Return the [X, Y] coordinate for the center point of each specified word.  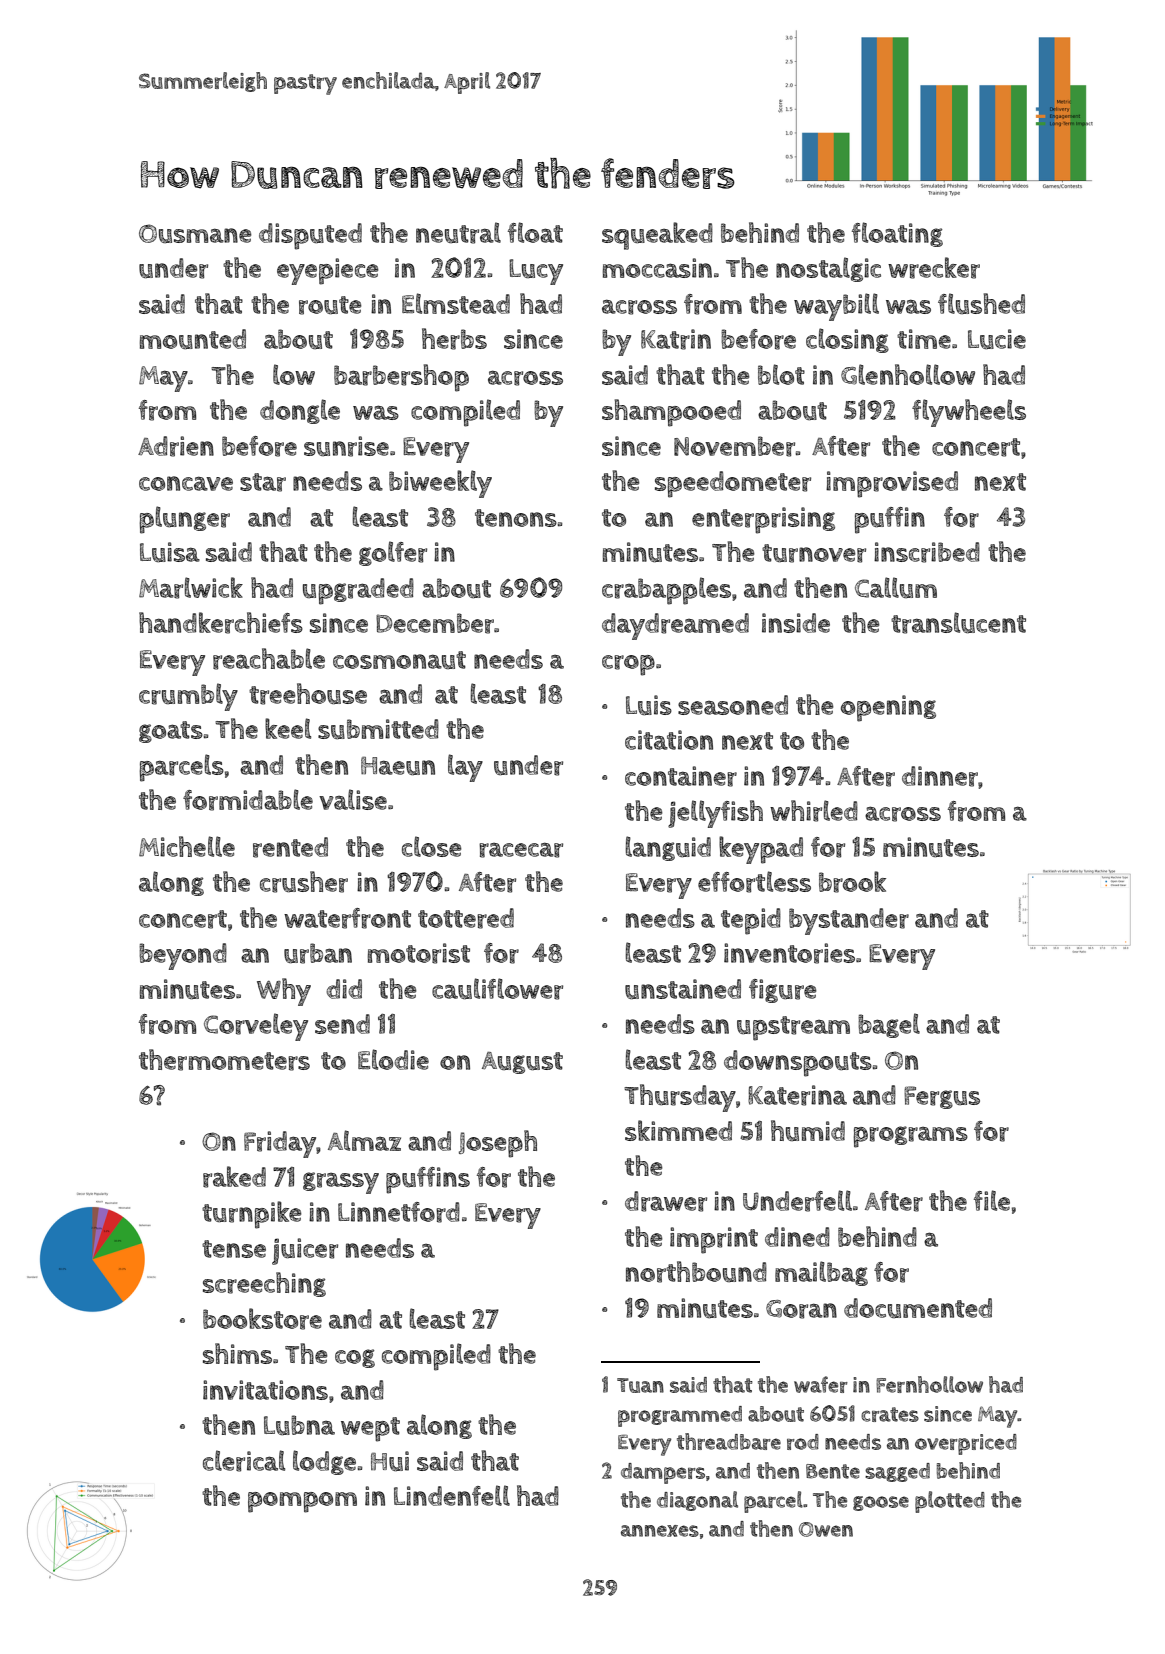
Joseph [498, 1144]
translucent [958, 623]
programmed [680, 1416]
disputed [310, 236]
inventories [789, 953]
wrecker [934, 268]
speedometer [733, 484]
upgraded [358, 591]
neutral [458, 233]
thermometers [224, 1060]
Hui [390, 1461]
